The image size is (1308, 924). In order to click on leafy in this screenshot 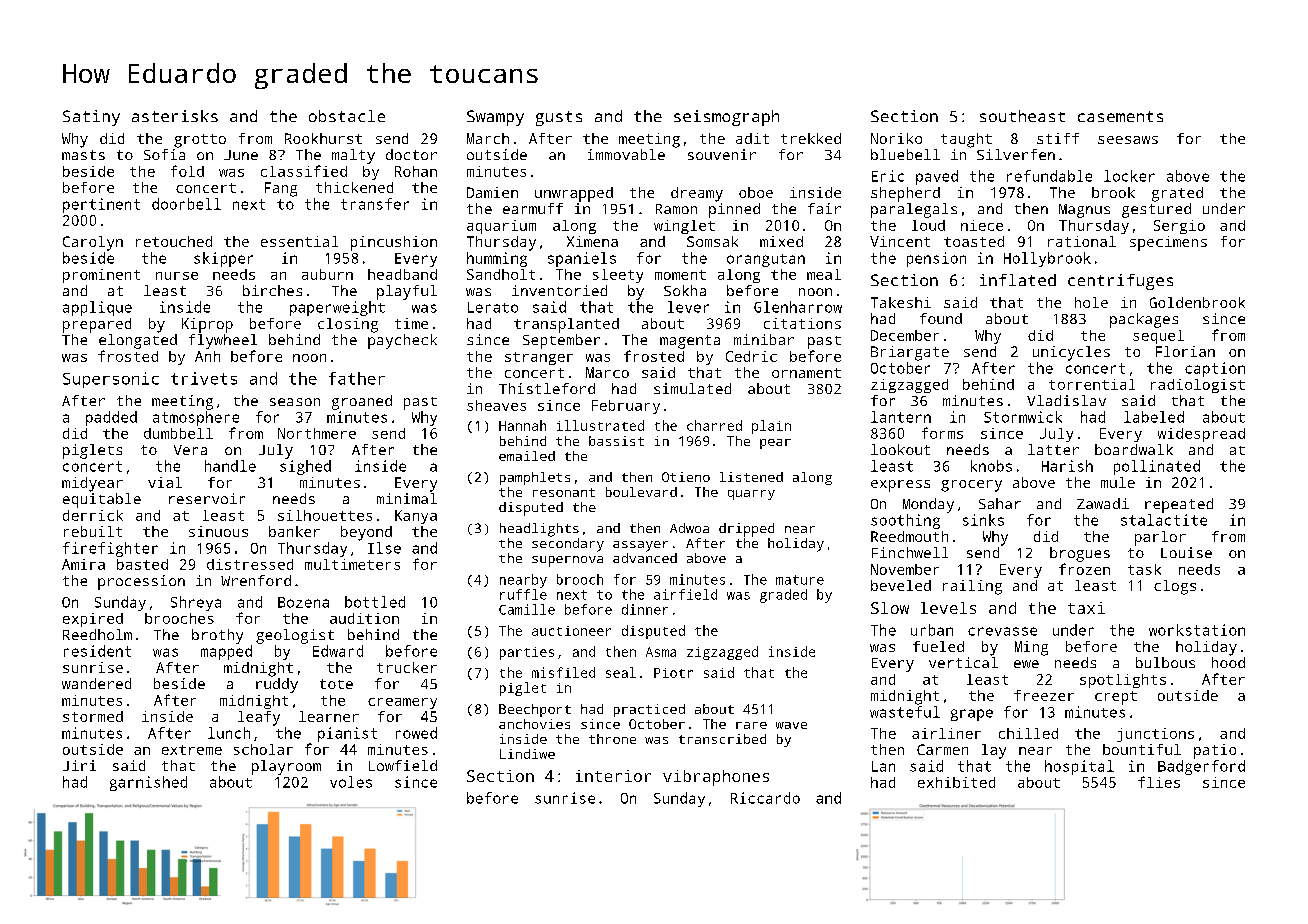, I will do `click(259, 718)`.
